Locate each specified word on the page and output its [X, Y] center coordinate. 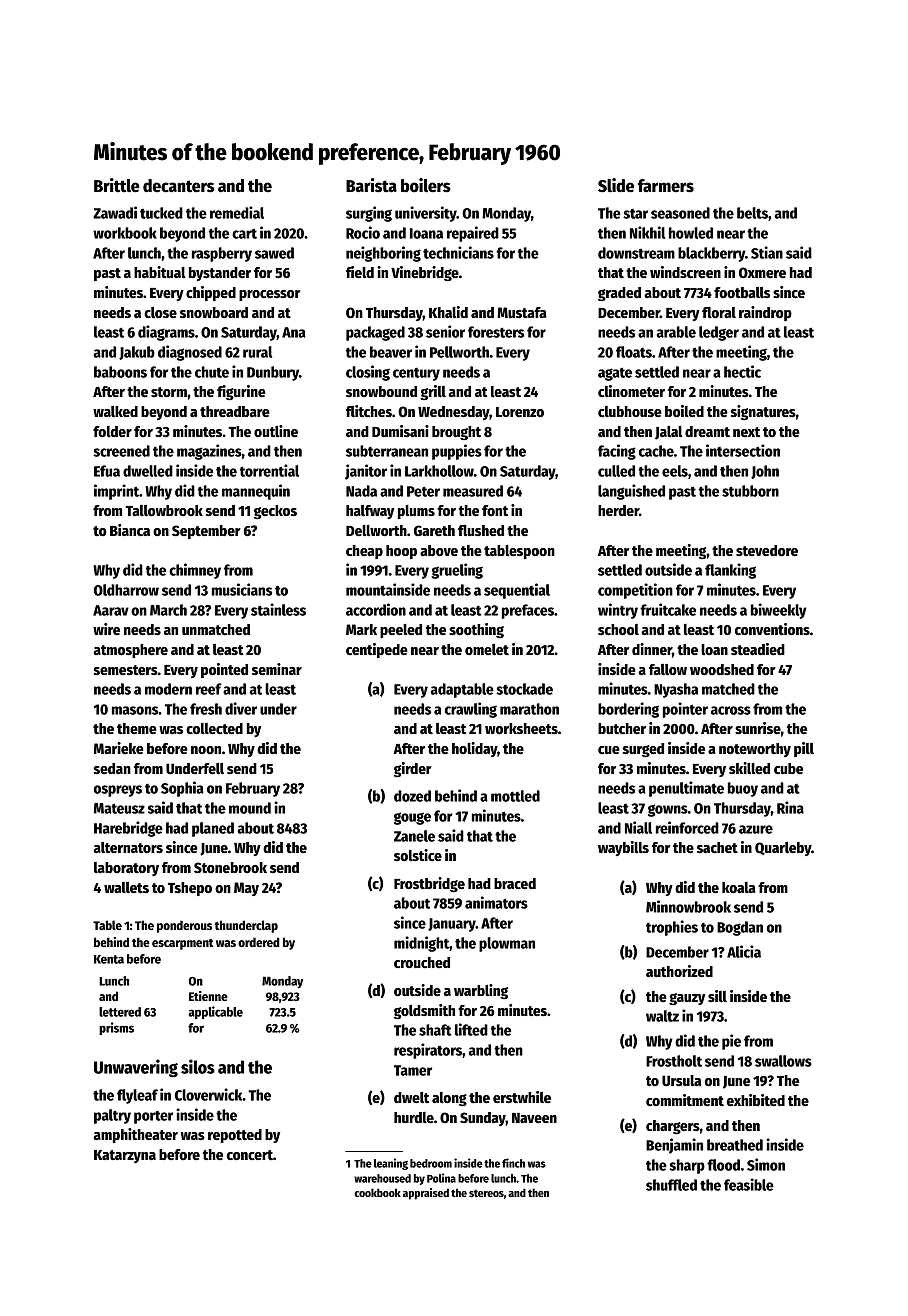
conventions [772, 629]
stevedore [767, 550]
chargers [673, 1127]
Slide [616, 185]
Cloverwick [209, 1094]
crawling [471, 710]
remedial [237, 212]
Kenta [109, 959]
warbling [481, 991]
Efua [107, 471]
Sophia [182, 789]
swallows [783, 1061]
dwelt [411, 1097]
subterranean [387, 451]
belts [752, 213]
